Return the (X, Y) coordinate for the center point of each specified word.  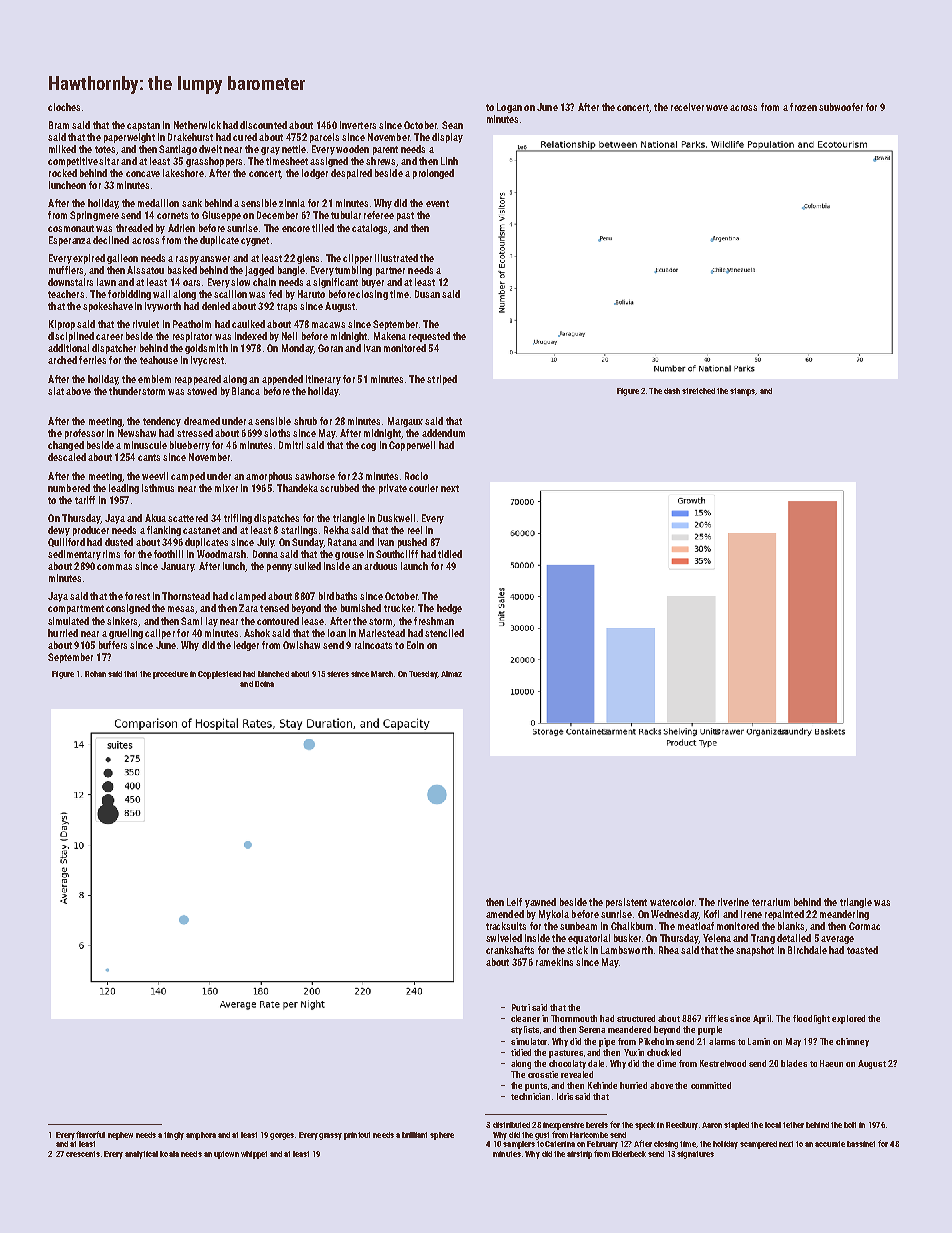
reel (415, 530)
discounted (263, 125)
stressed (195, 433)
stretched (698, 391)
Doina (264, 684)
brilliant (414, 1135)
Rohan (95, 674)
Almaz (451, 674)
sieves (338, 674)
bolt (850, 1125)
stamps (742, 392)
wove (717, 108)
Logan (509, 108)
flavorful (90, 1134)
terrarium (771, 902)
